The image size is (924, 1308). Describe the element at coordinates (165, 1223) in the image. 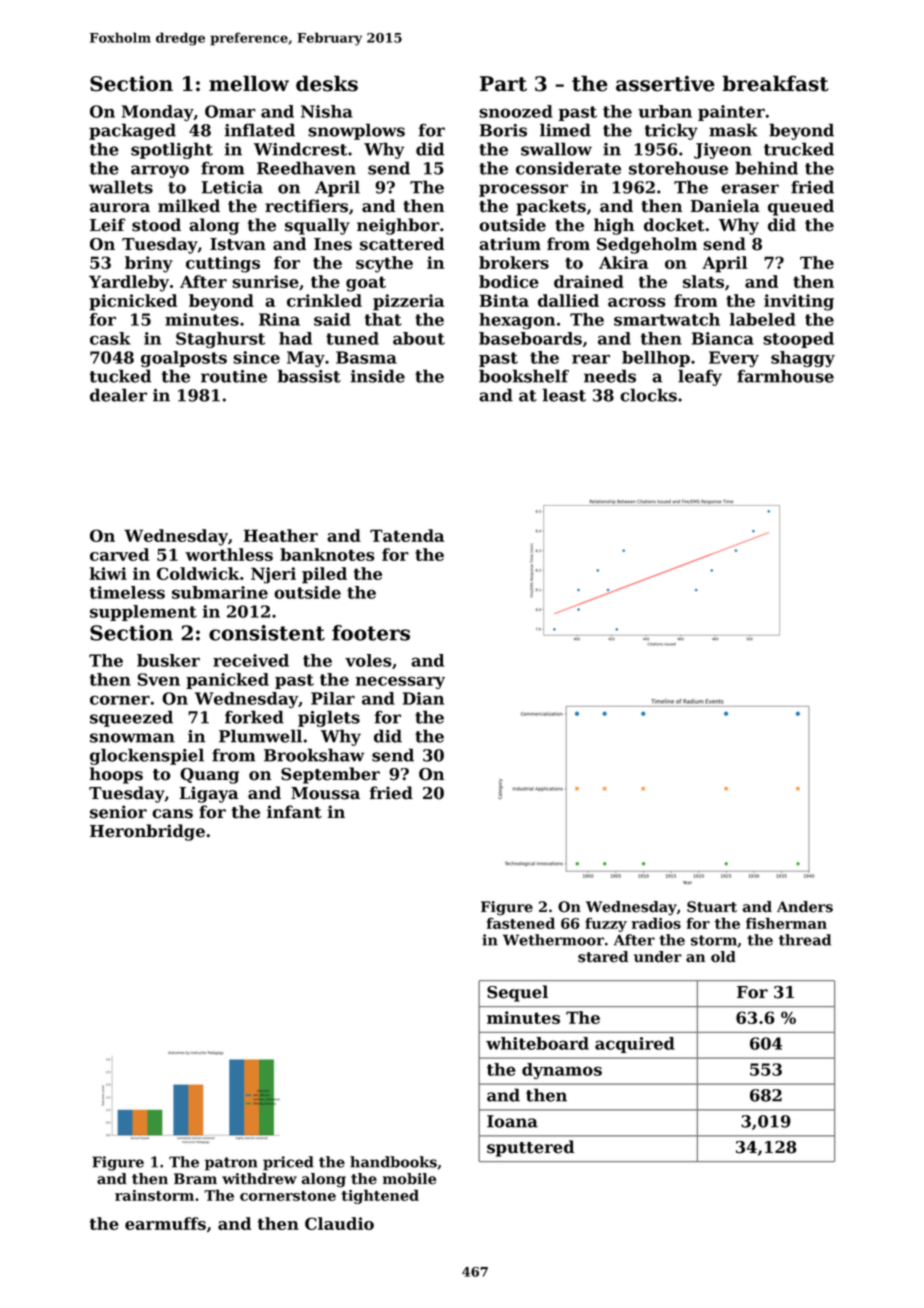

I see `earmuffs` at that location.
